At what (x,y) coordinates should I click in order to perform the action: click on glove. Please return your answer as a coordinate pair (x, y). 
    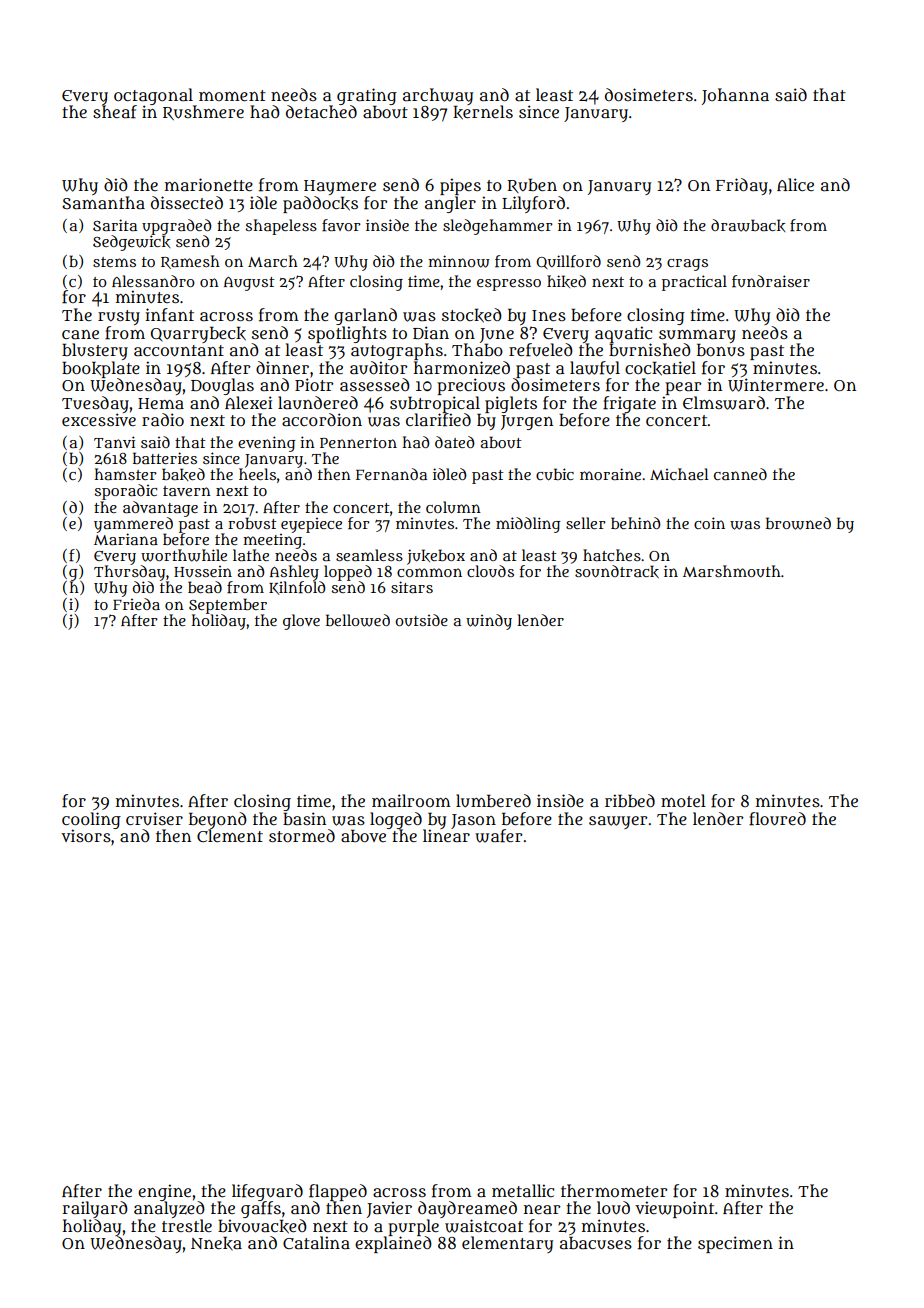
    Looking at the image, I should click on (301, 622).
